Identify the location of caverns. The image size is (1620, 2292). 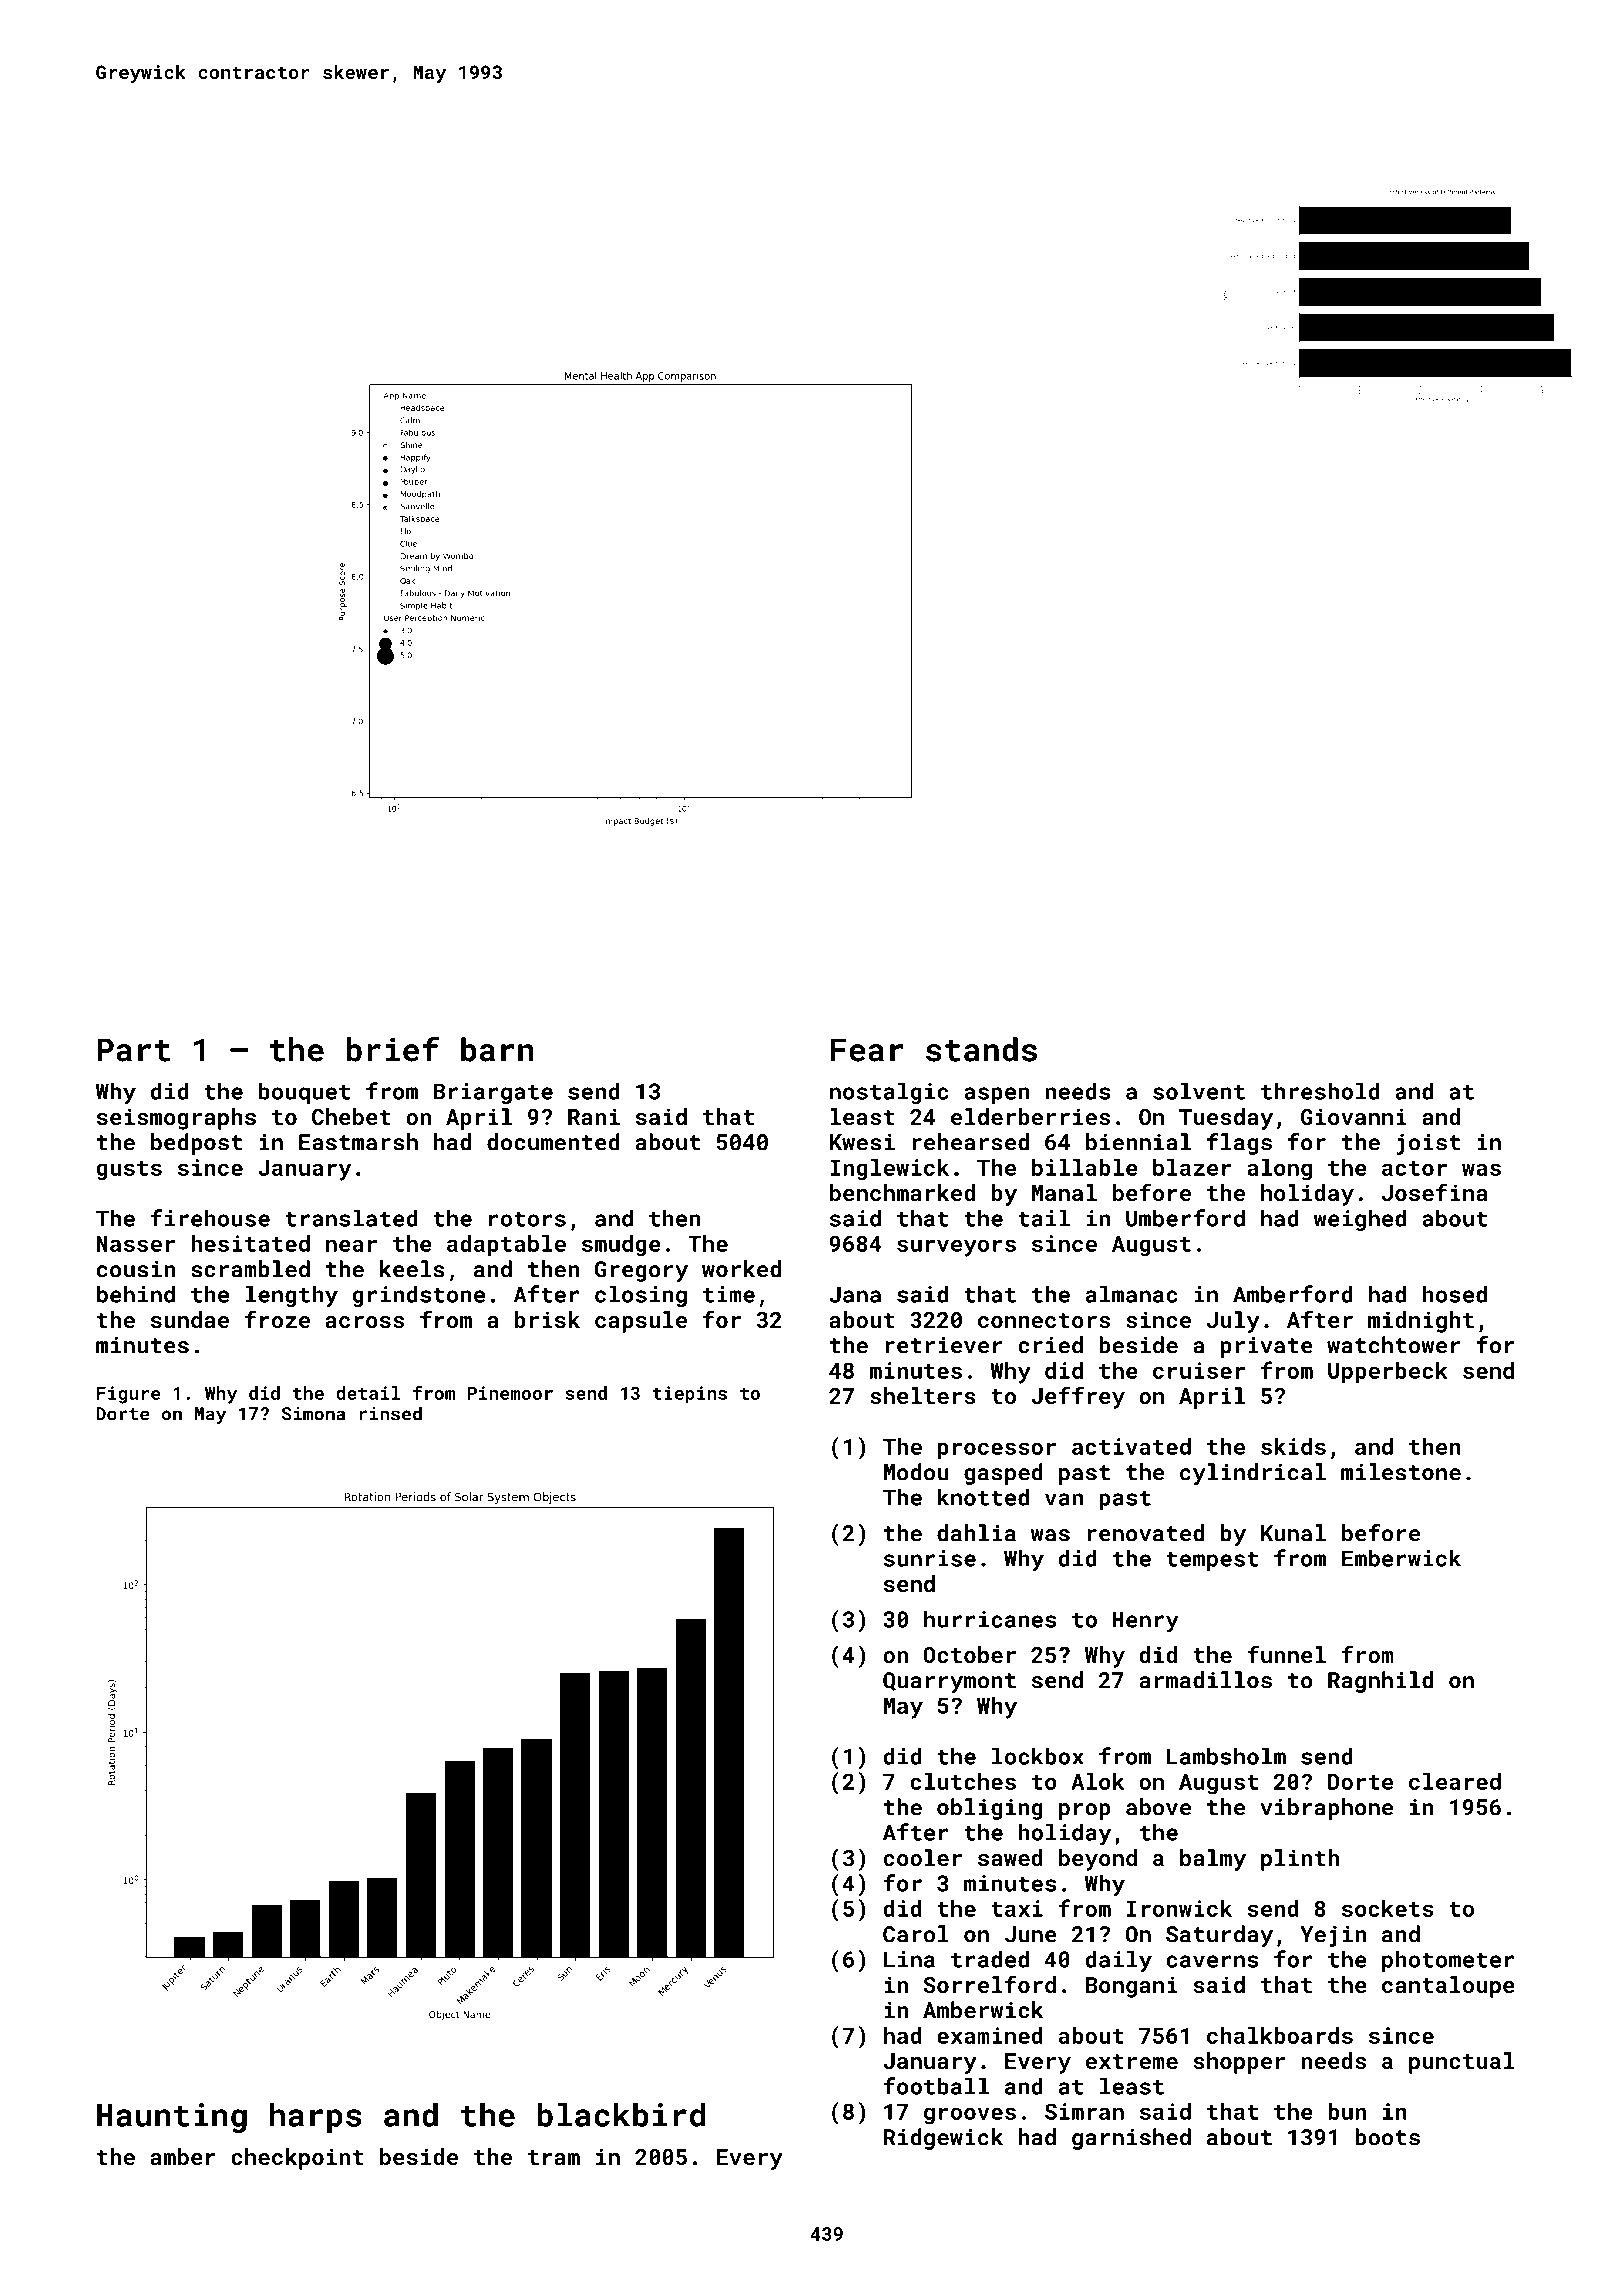
(1212, 1961).
